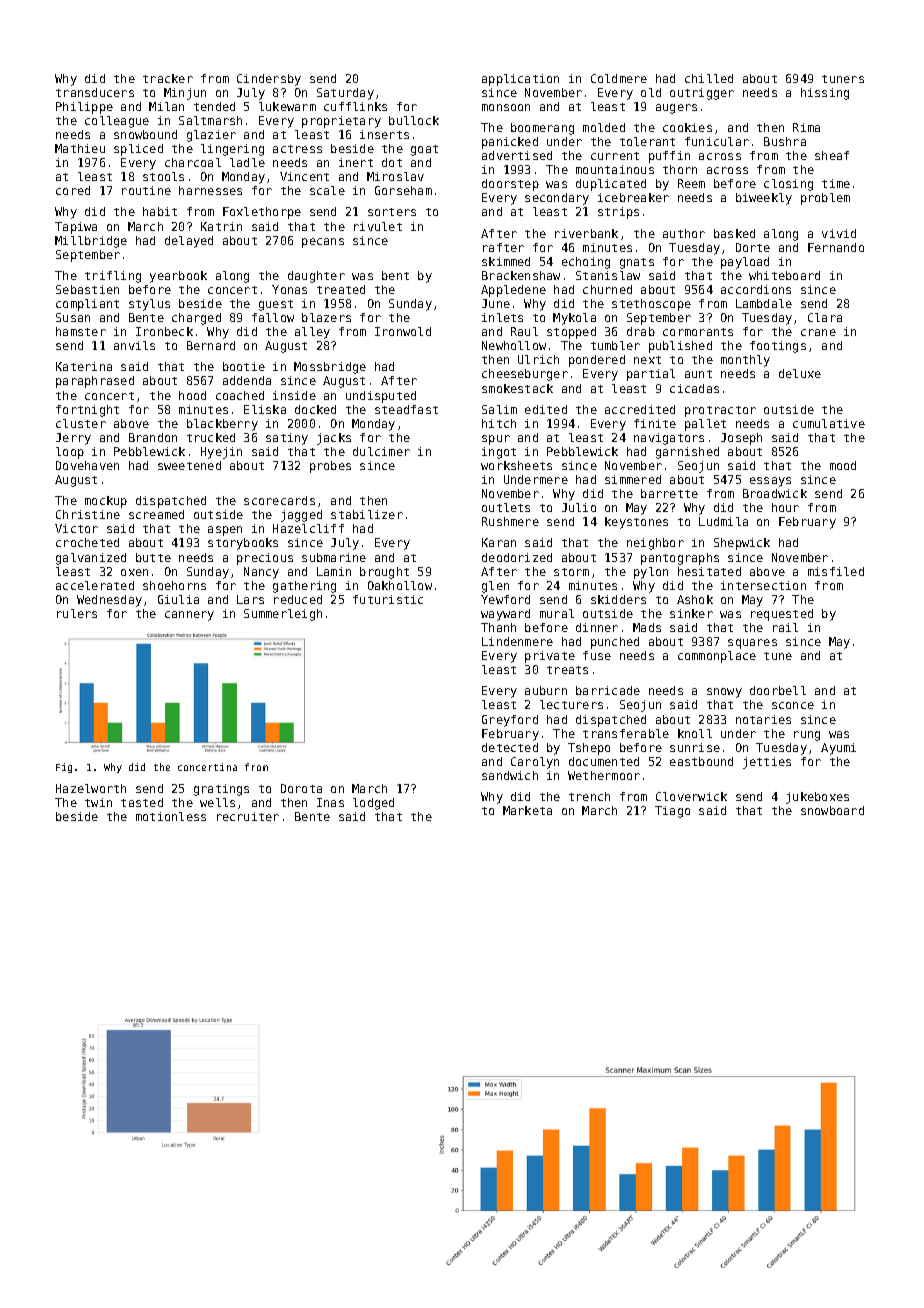 The width and height of the page is (924, 1308). What do you see at coordinates (171, 816) in the page?
I see `motionless` at bounding box center [171, 816].
